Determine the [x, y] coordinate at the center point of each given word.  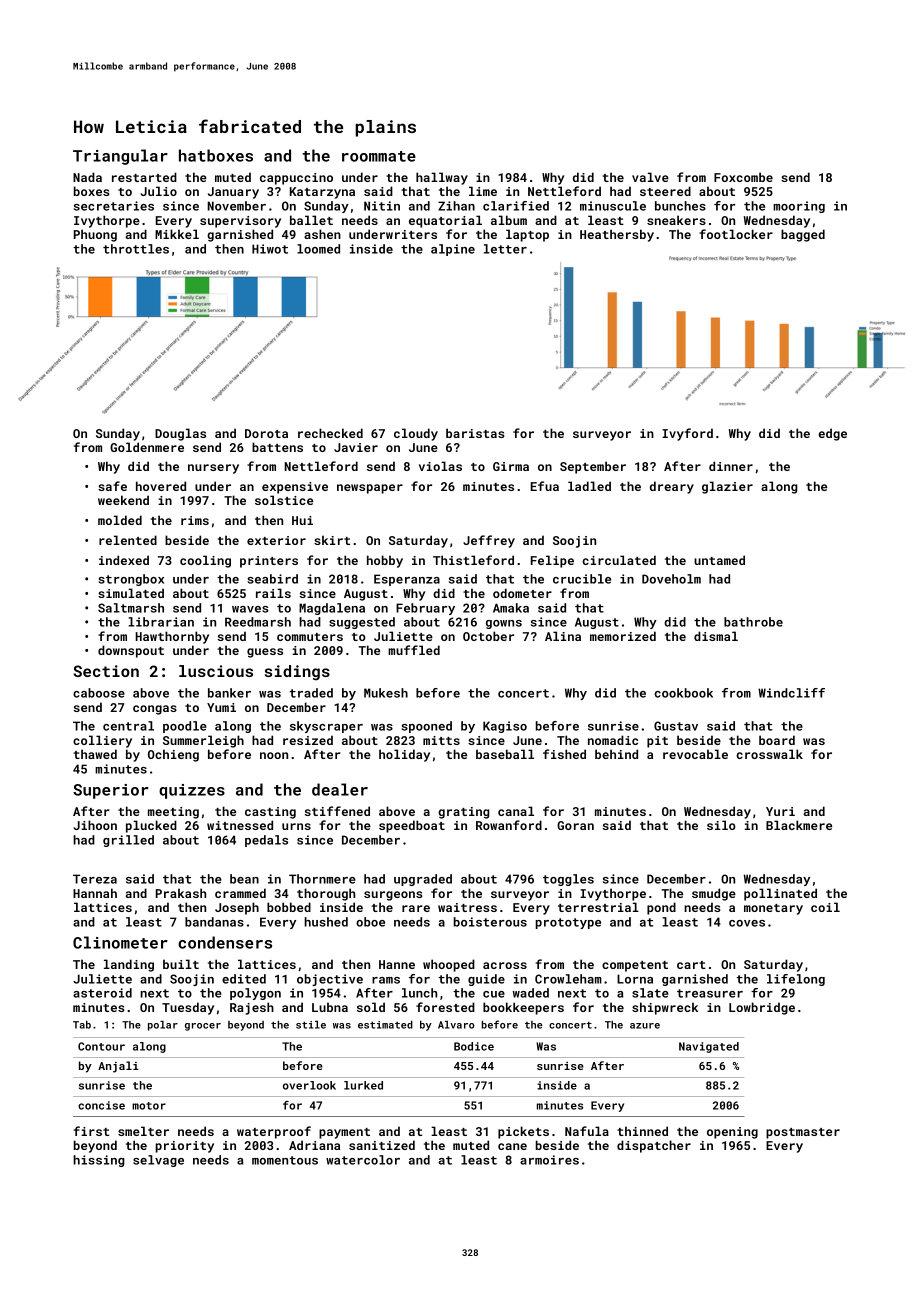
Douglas [180, 434]
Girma [511, 466]
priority [185, 1147]
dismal [716, 636]
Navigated [709, 1047]
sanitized [382, 1145]
